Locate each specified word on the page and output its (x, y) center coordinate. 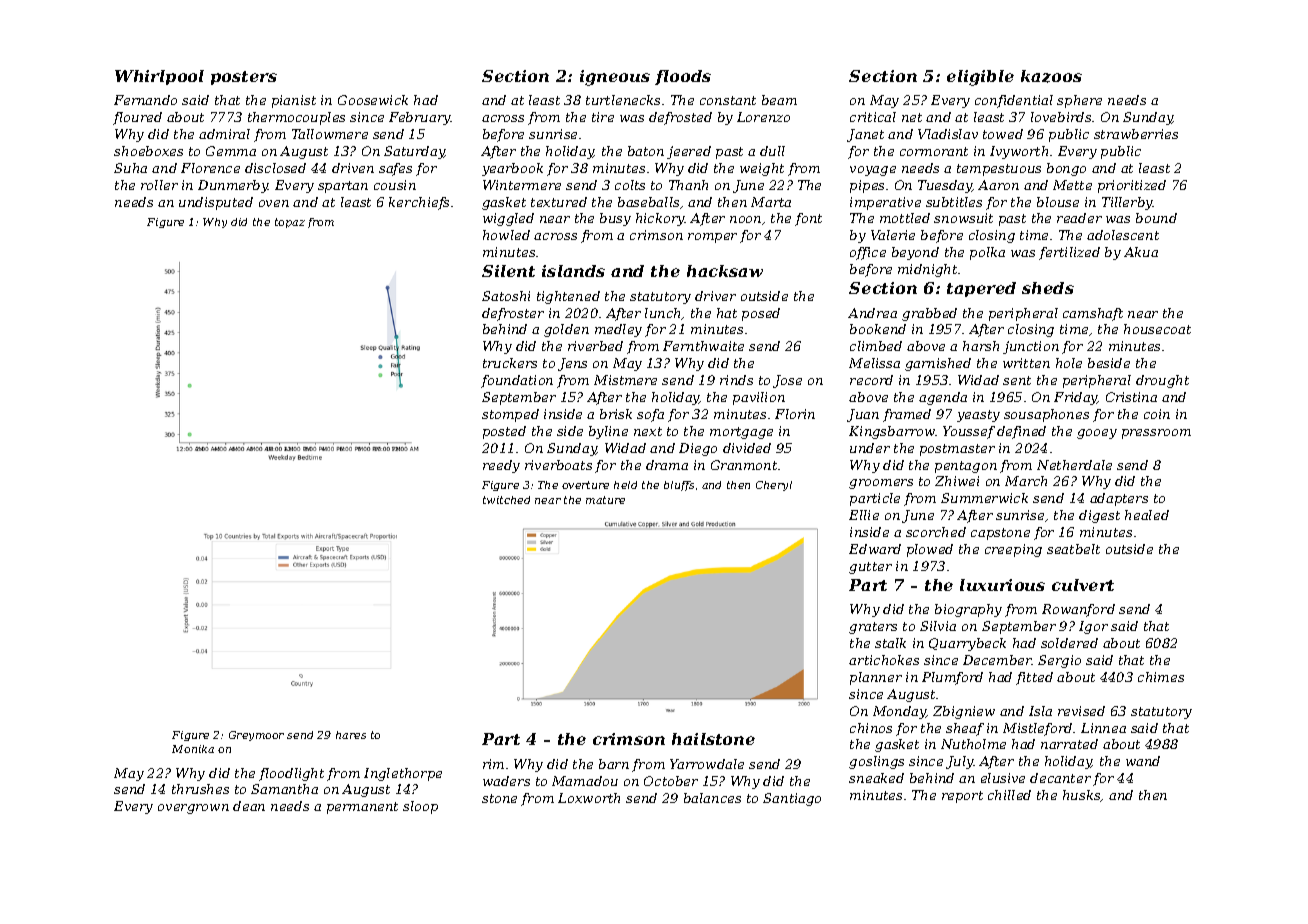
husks (1082, 796)
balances (712, 798)
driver (715, 296)
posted (504, 432)
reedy (501, 466)
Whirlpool (159, 77)
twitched (506, 500)
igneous (615, 78)
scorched (936, 532)
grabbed (929, 314)
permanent (362, 808)
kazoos (1051, 76)
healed (1147, 515)
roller (159, 185)
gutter (870, 568)
